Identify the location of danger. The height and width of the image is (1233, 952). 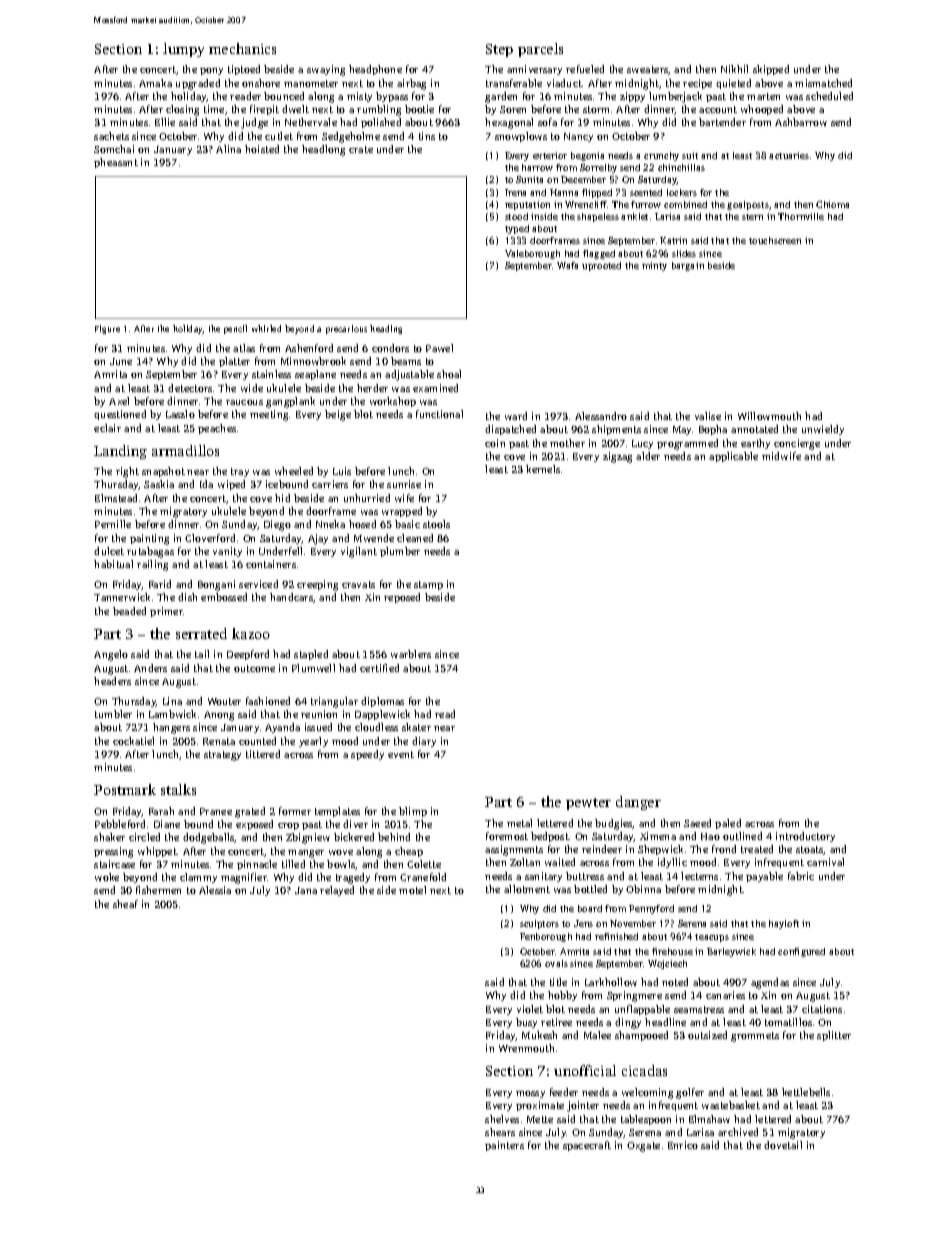
(638, 803).
